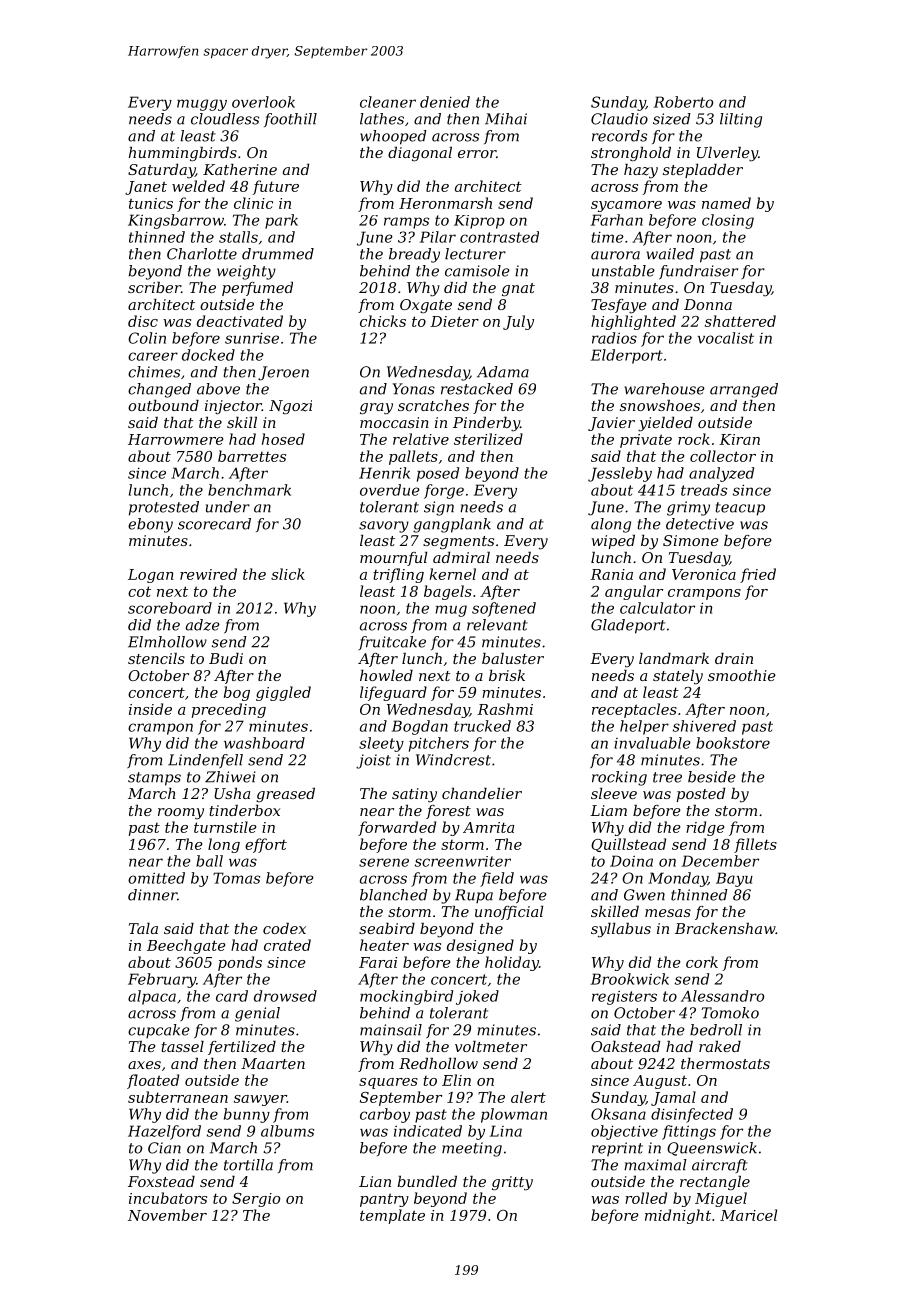 The image size is (908, 1316). I want to click on shattered, so click(740, 321).
